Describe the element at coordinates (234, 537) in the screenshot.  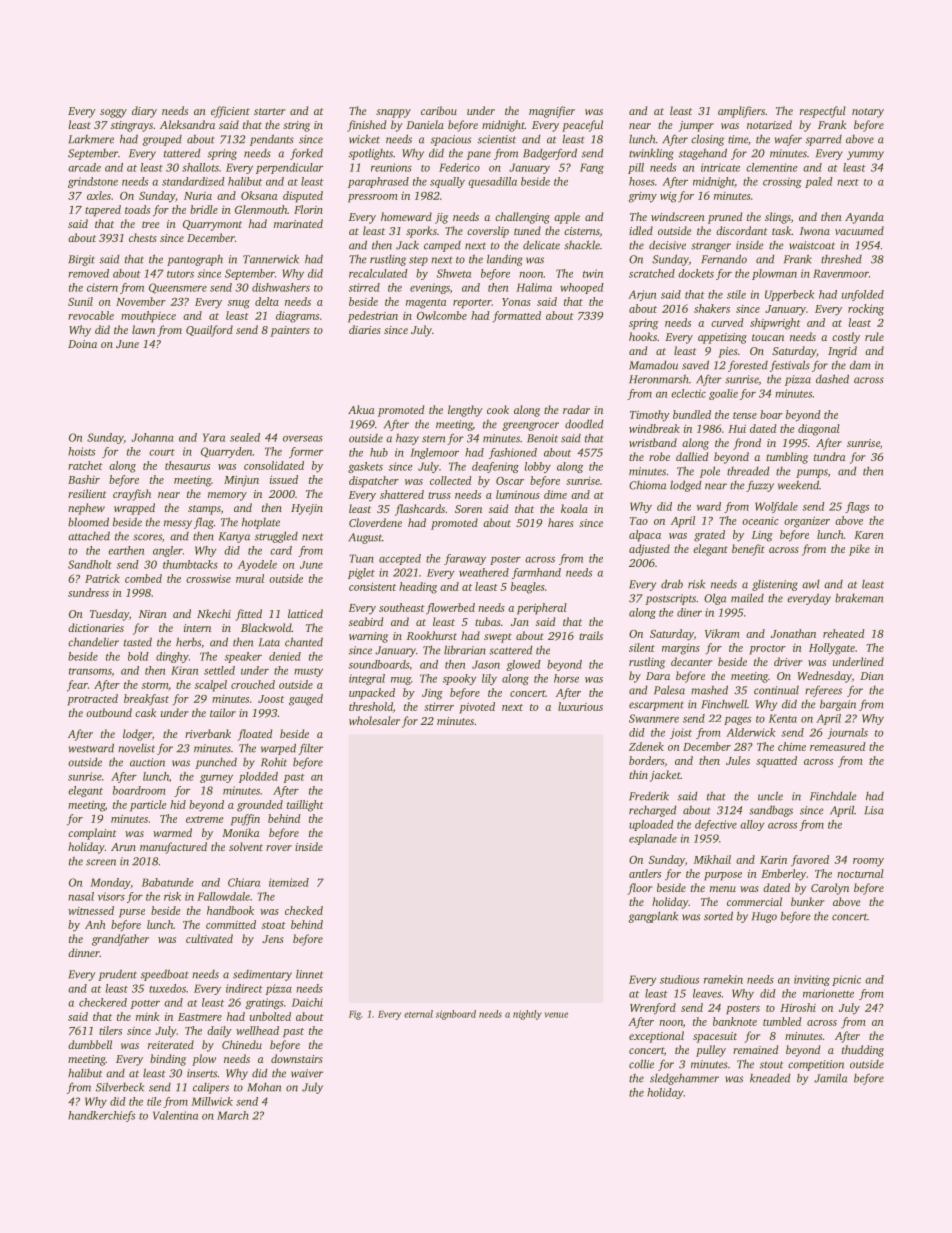
I see `Kanya` at that location.
